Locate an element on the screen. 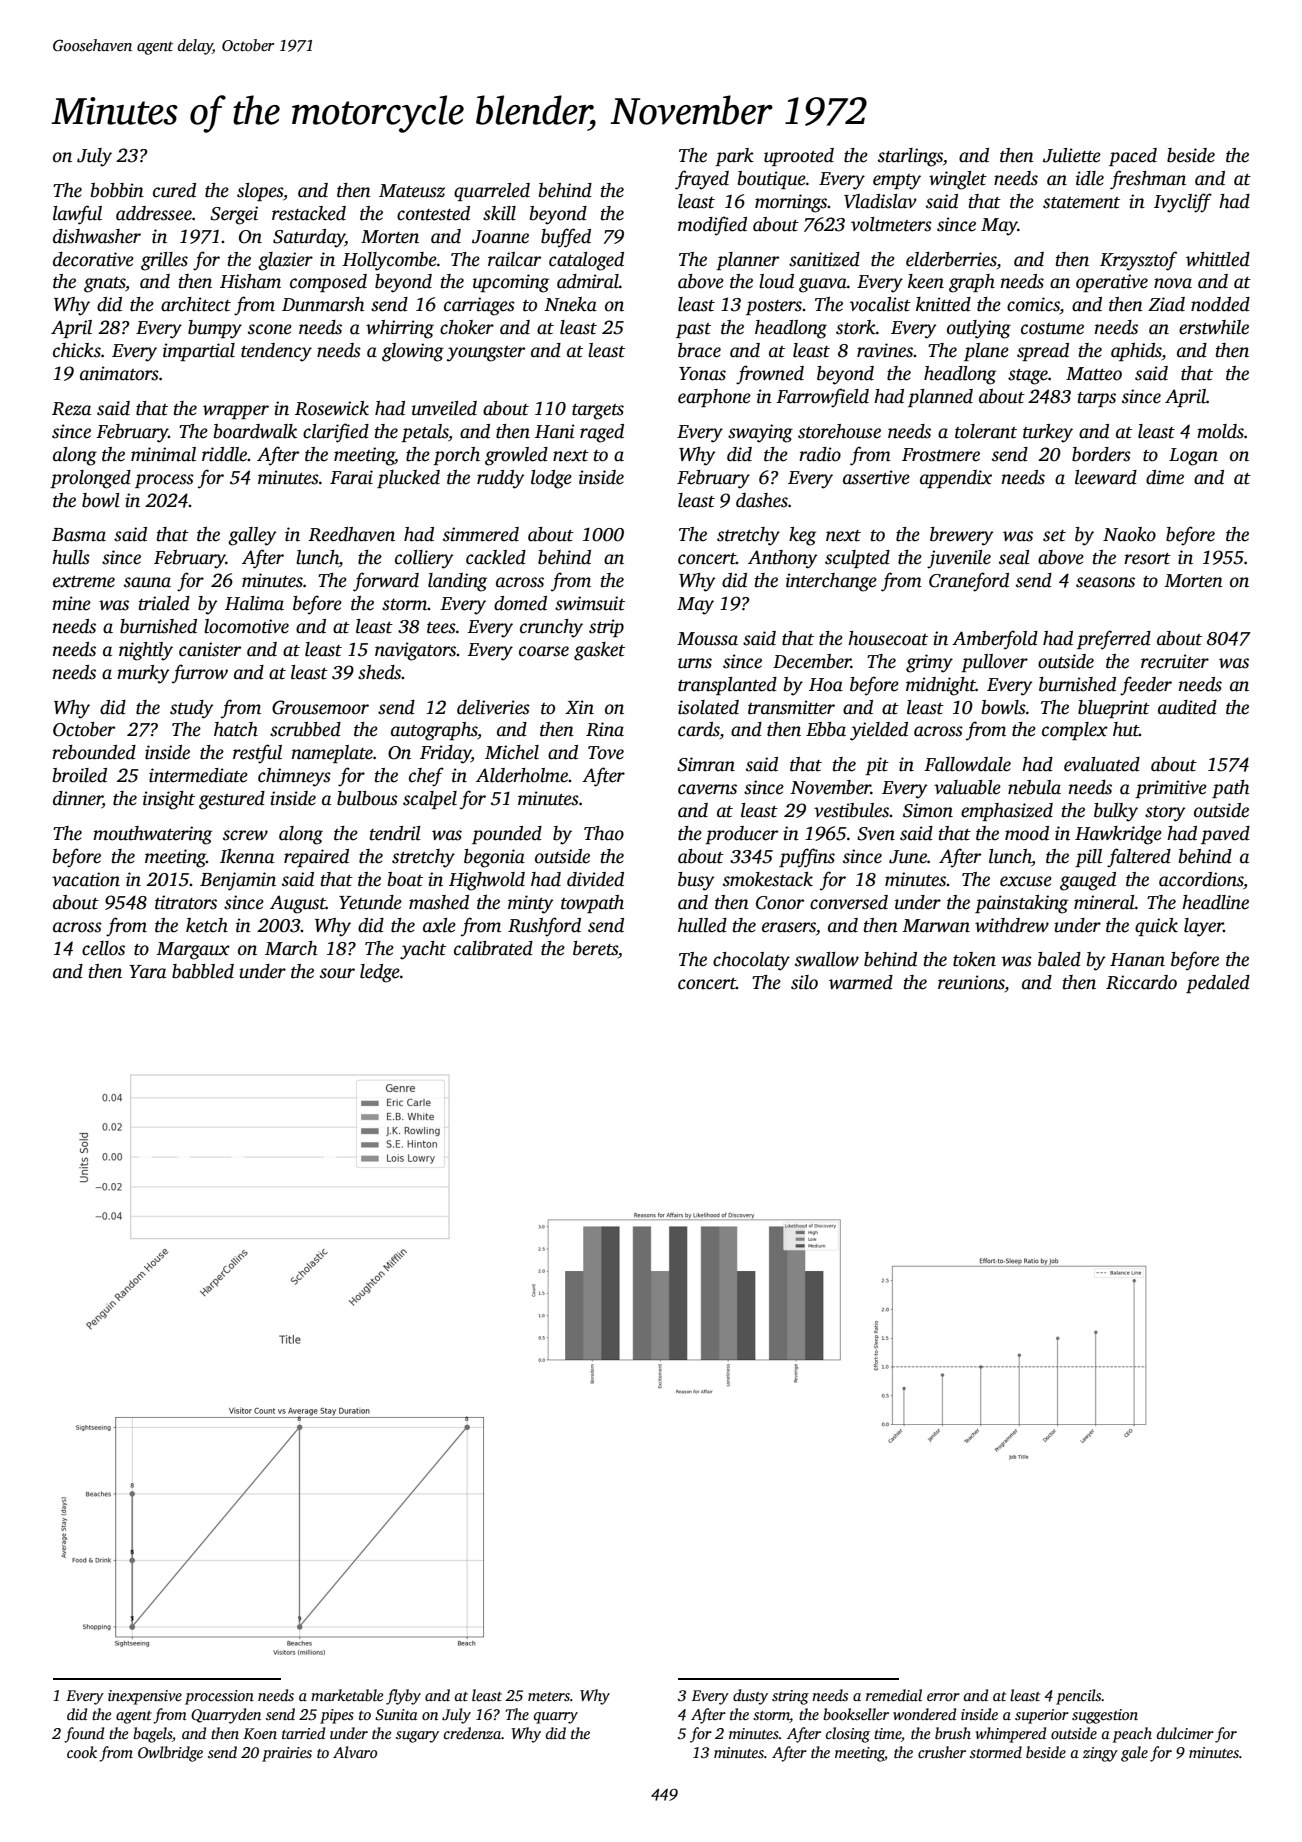  string is located at coordinates (790, 1697).
